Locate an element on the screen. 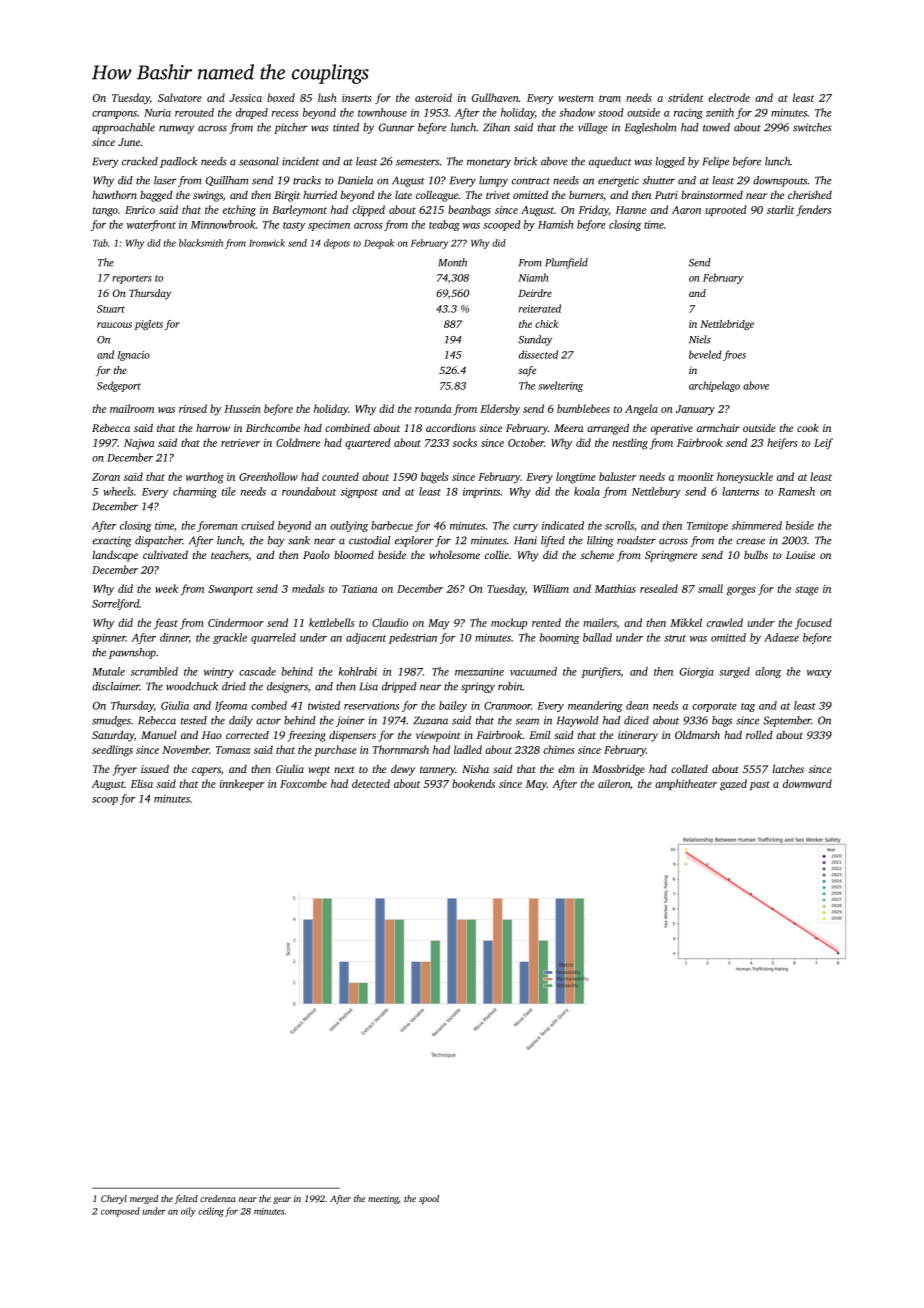 The height and width of the screenshot is (1308, 924). quartered is located at coordinates (368, 443).
